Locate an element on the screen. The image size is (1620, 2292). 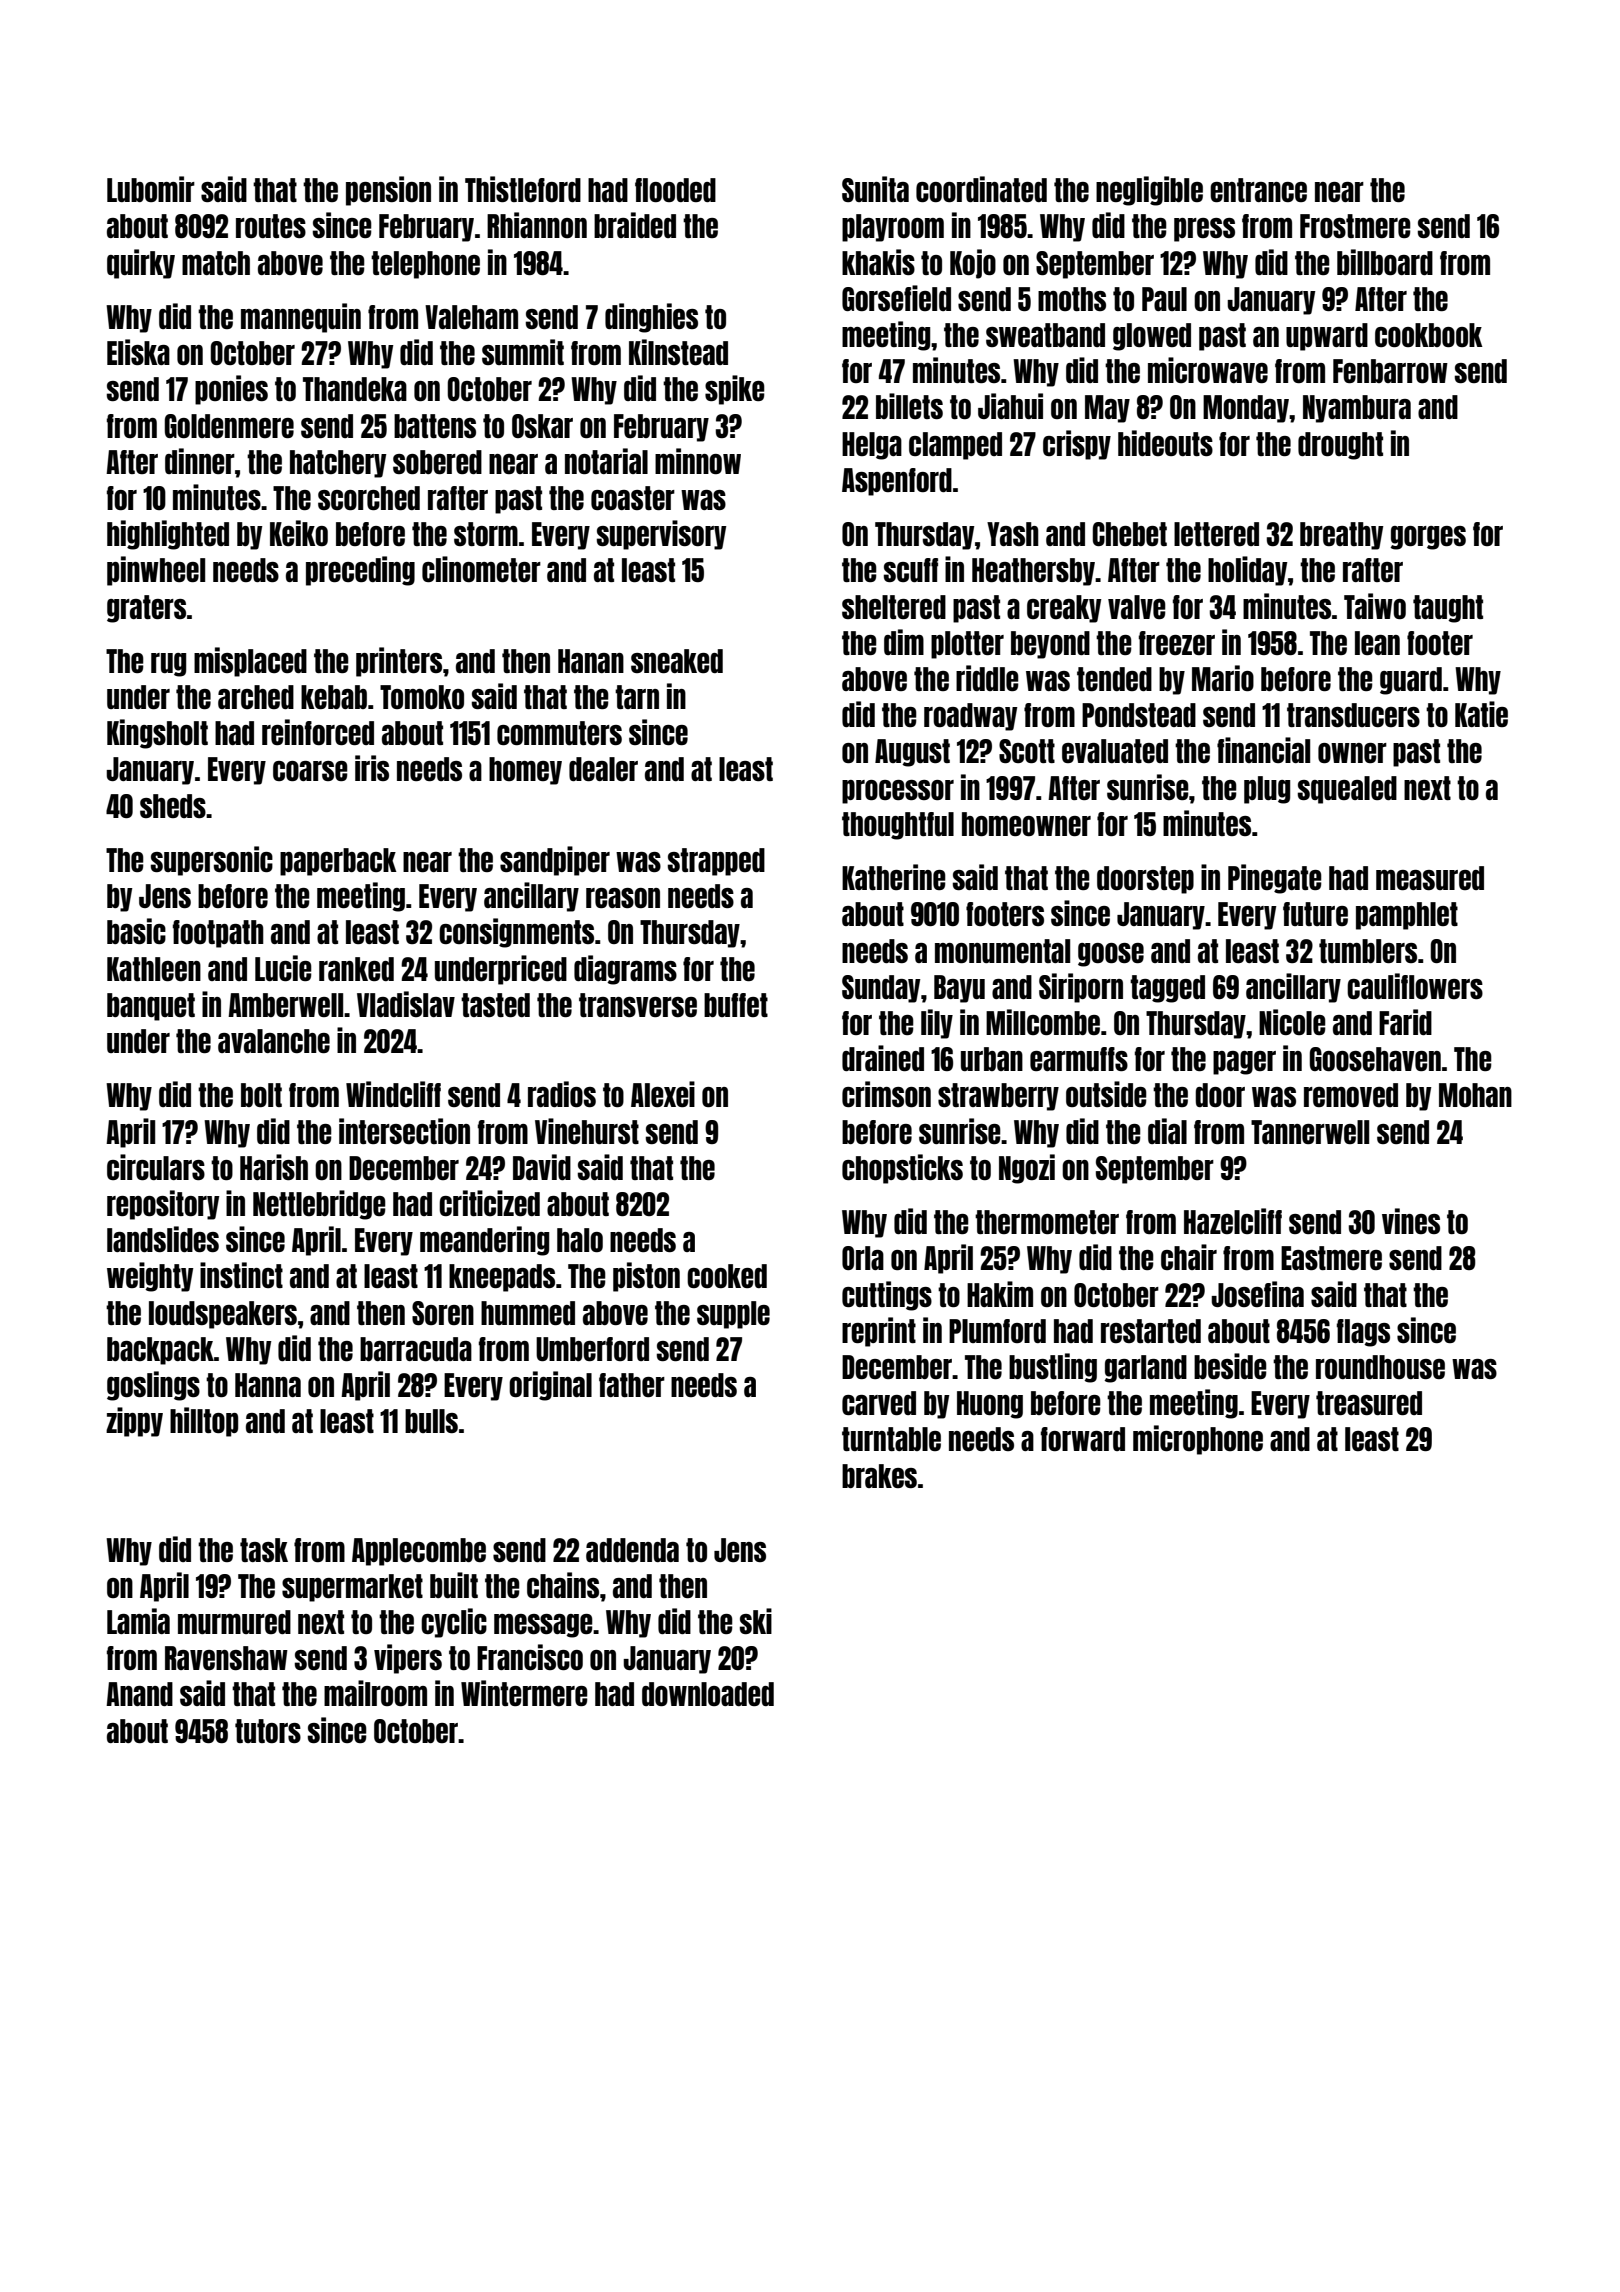
Katie is located at coordinates (1481, 714).
